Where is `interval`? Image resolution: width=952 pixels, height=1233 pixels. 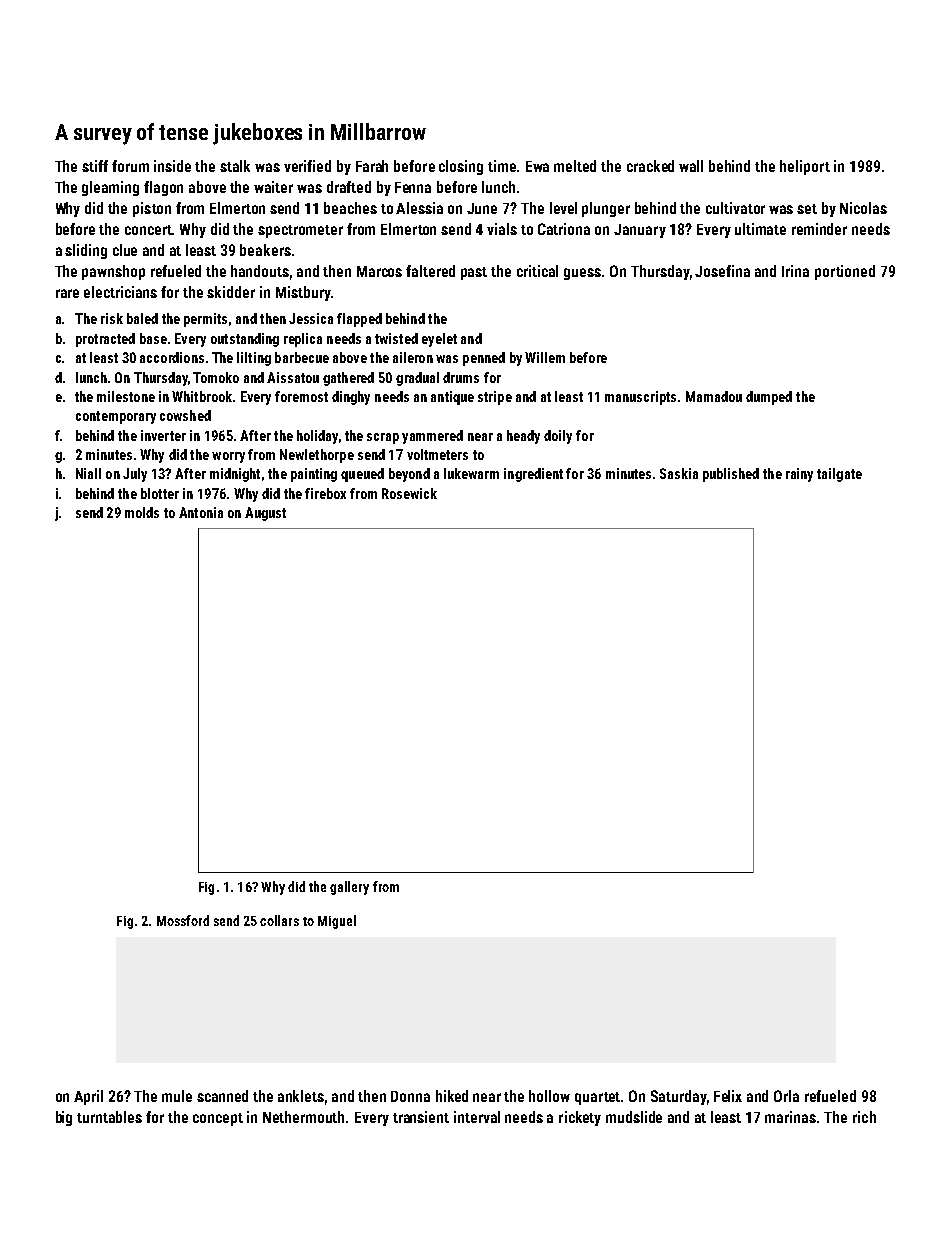
interval is located at coordinates (477, 1117).
